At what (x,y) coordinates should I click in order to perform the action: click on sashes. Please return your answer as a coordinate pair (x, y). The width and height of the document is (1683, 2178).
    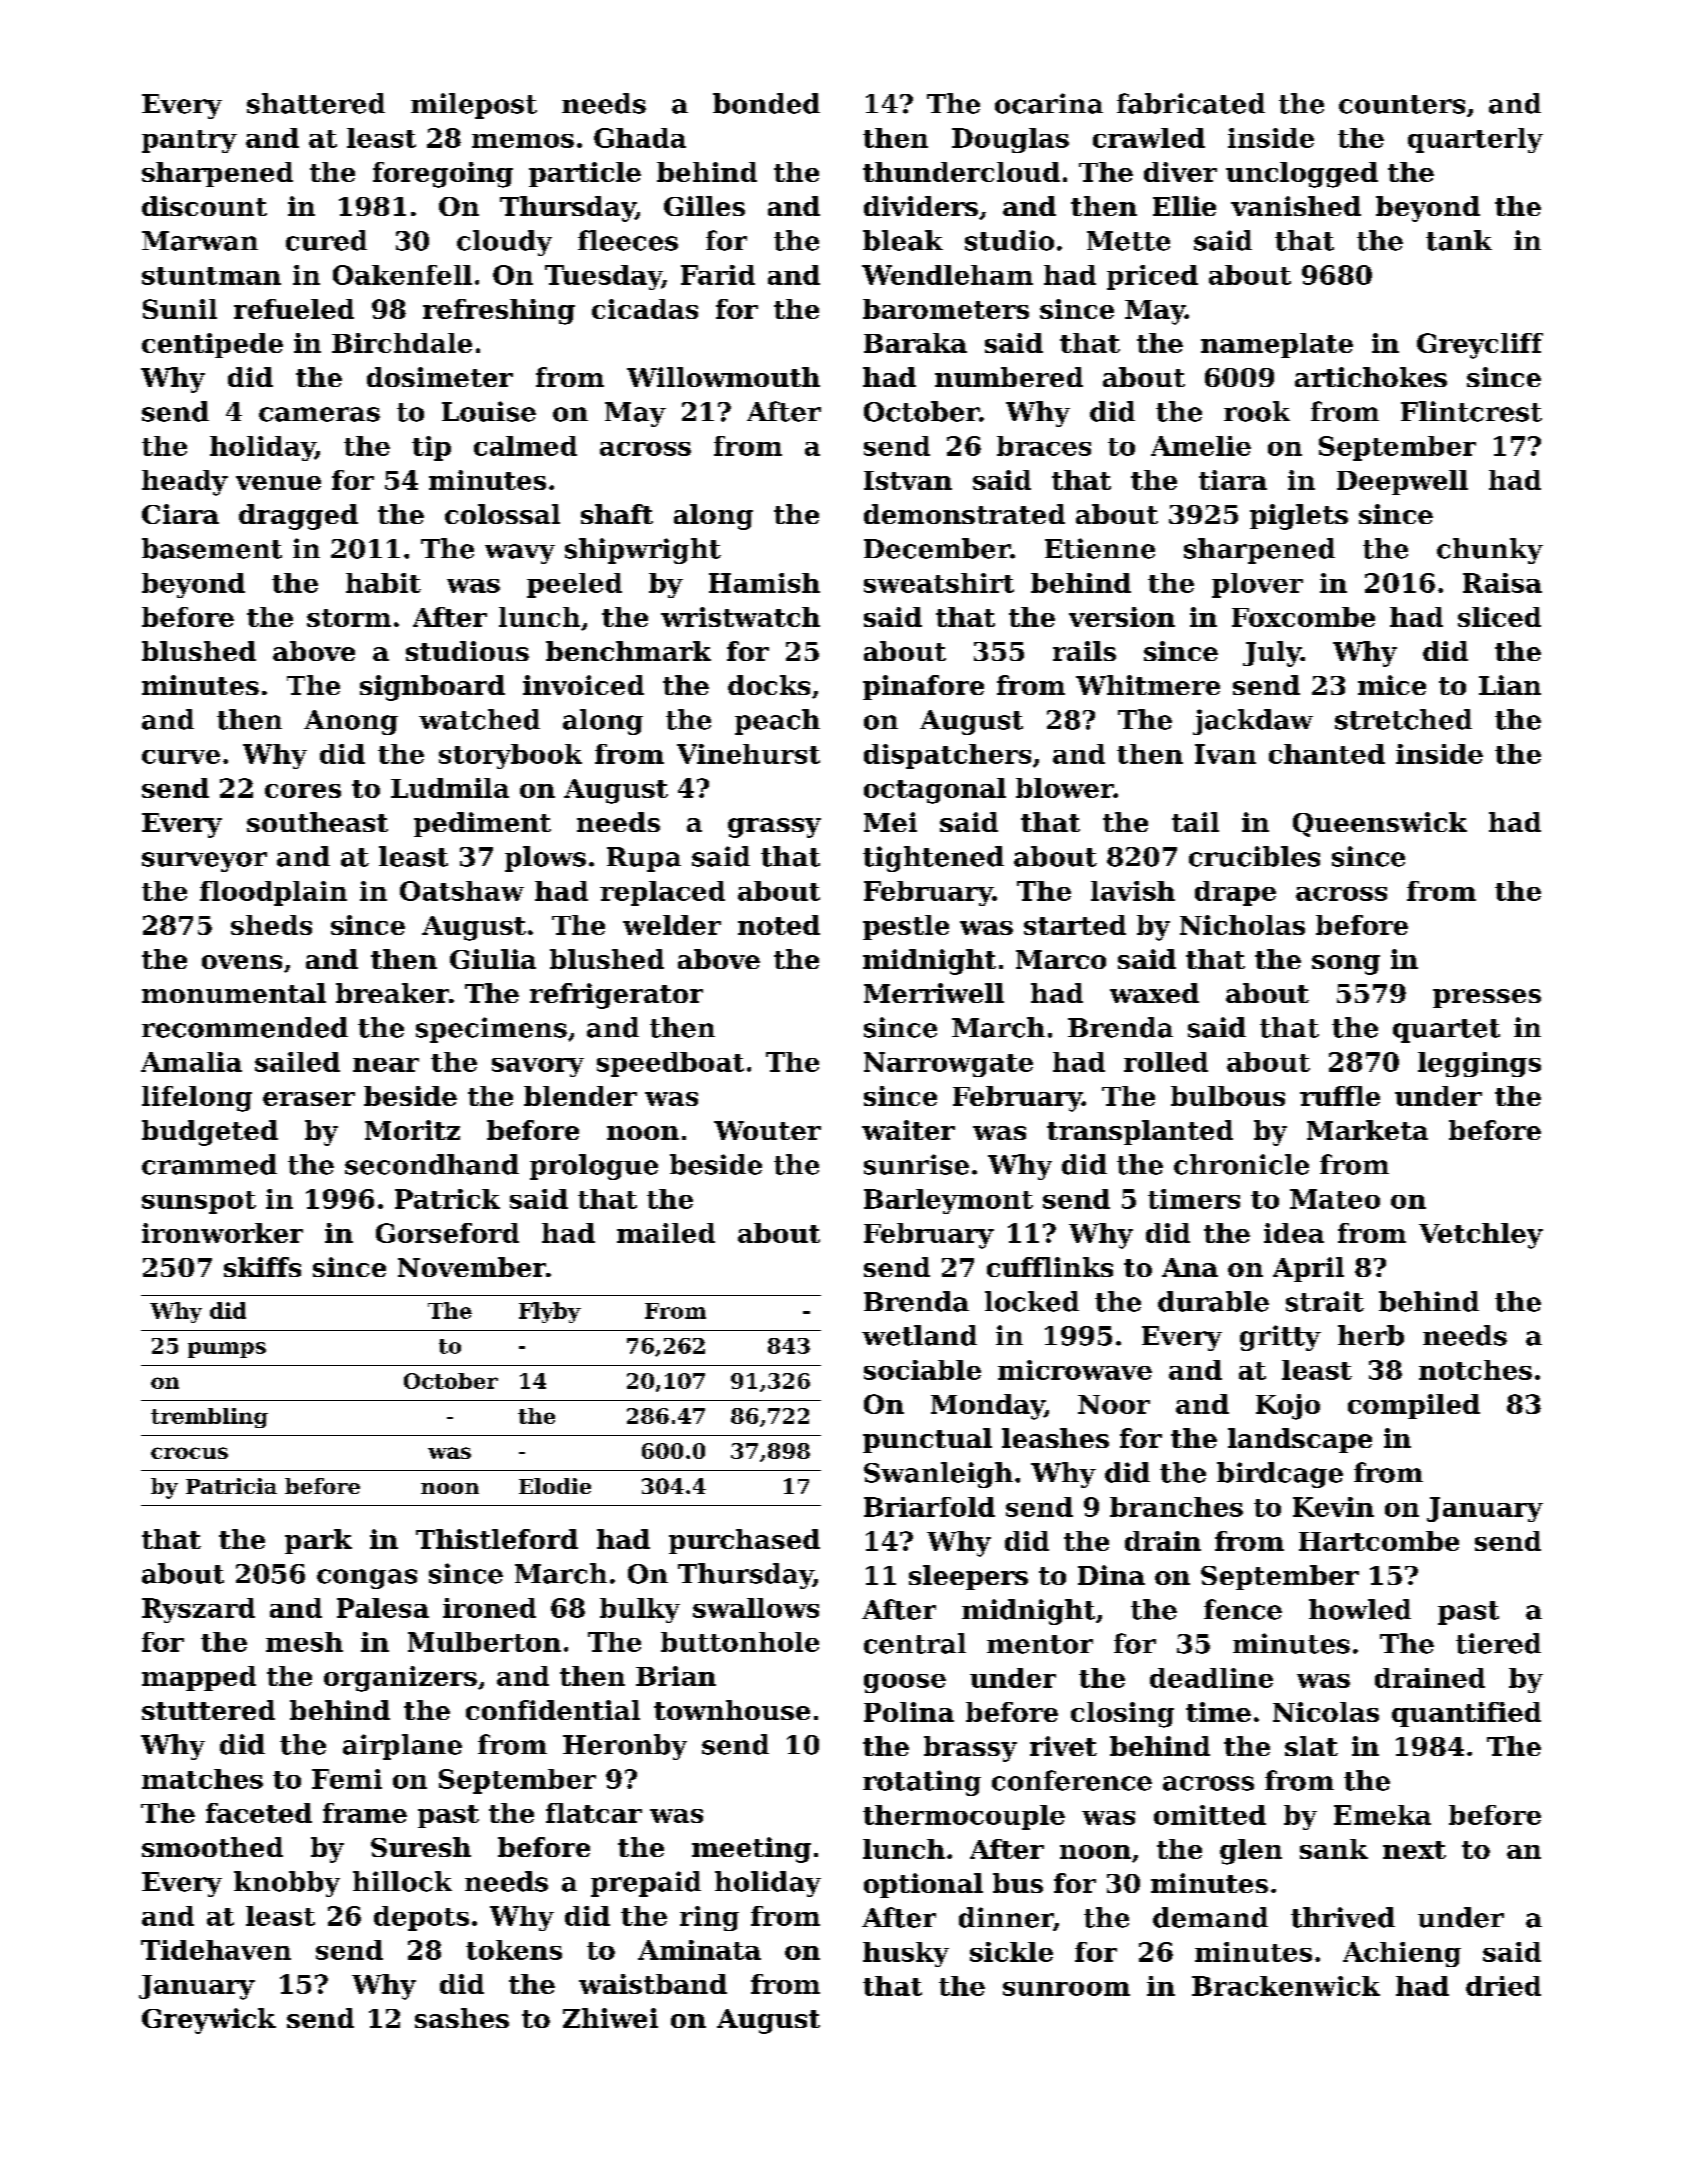
    Looking at the image, I should click on (462, 2018).
